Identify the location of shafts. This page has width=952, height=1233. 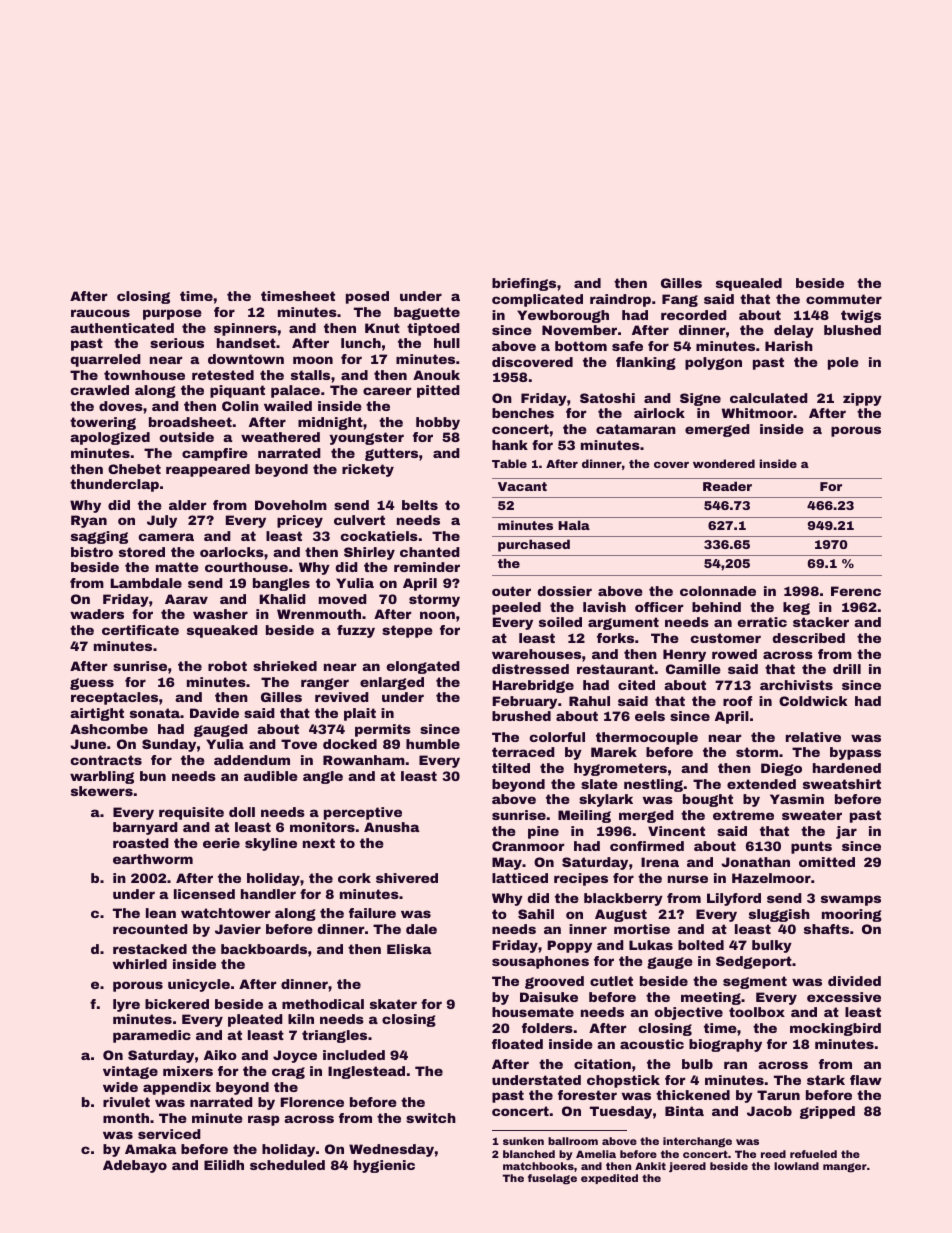
(826, 929).
